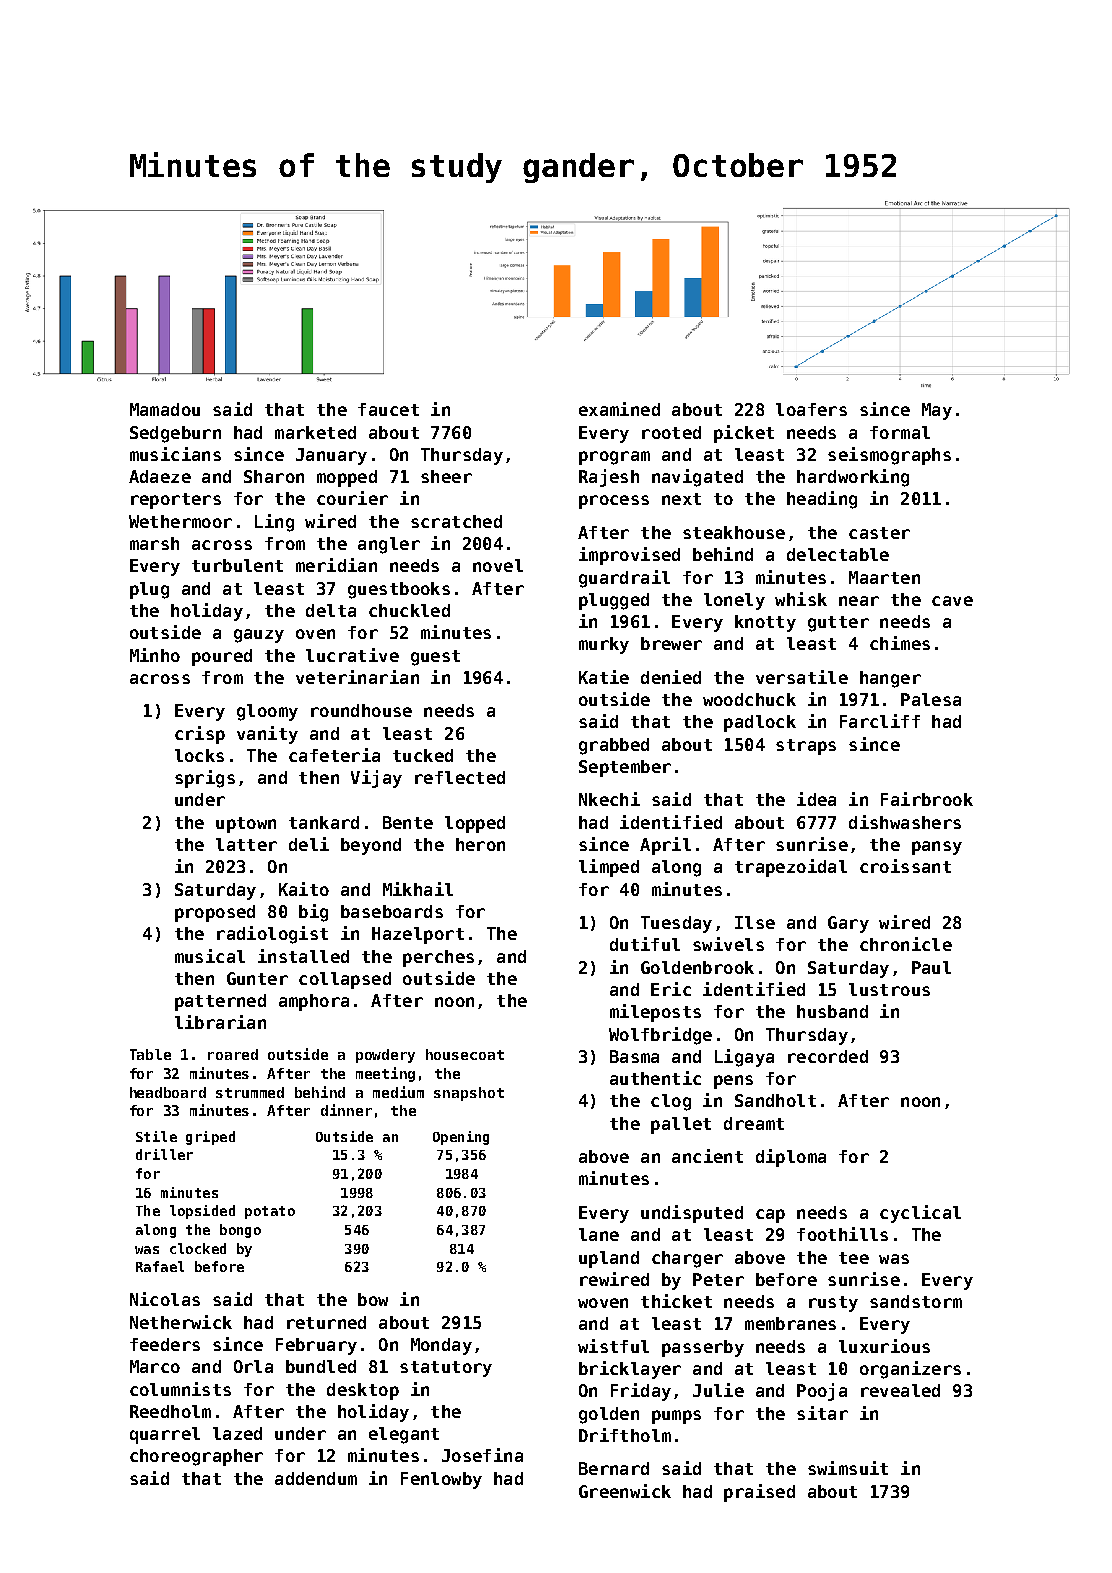 The image size is (1112, 1573). What do you see at coordinates (879, 533) in the screenshot?
I see `caster` at bounding box center [879, 533].
